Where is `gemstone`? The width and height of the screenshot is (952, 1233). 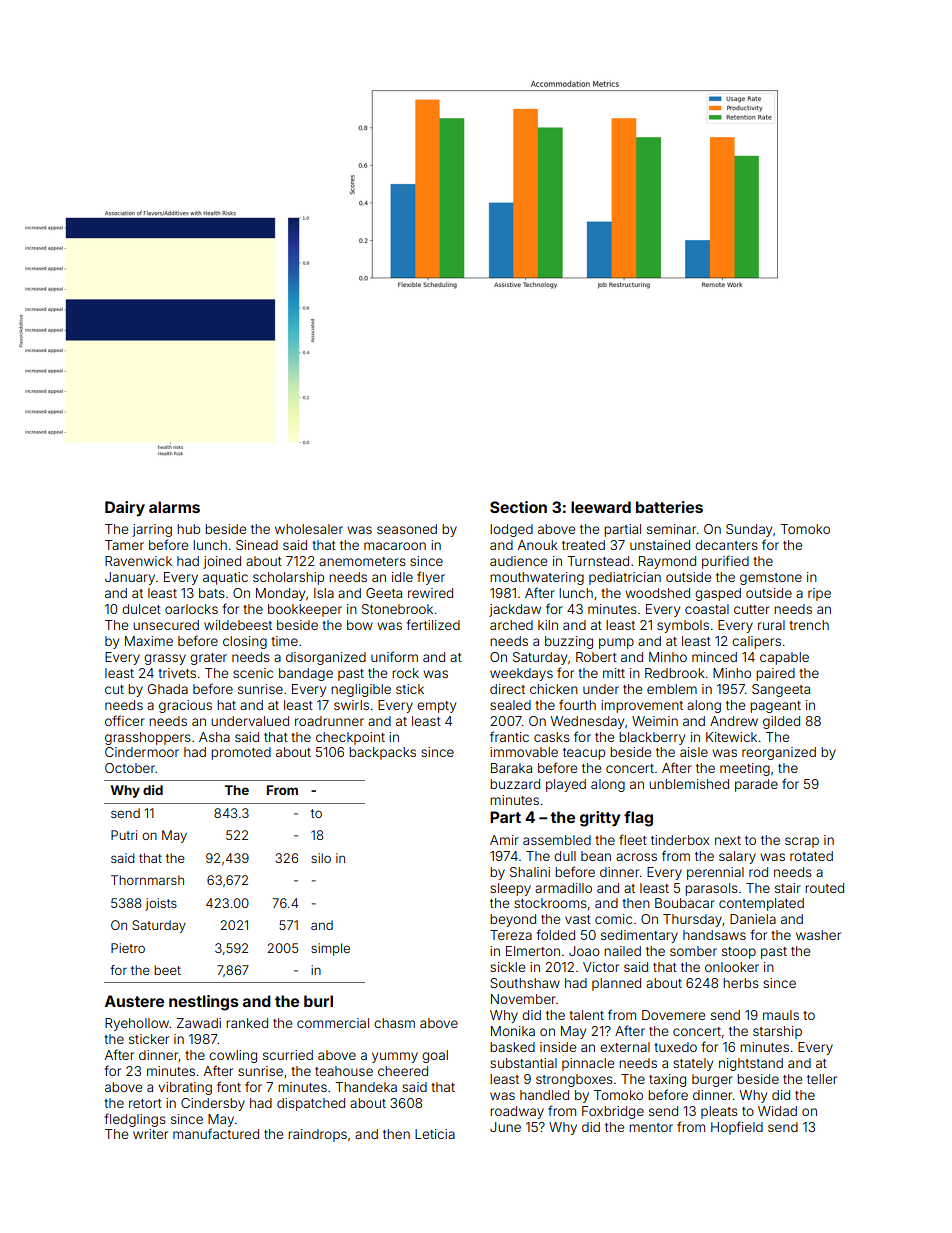
gemstone is located at coordinates (771, 579).
